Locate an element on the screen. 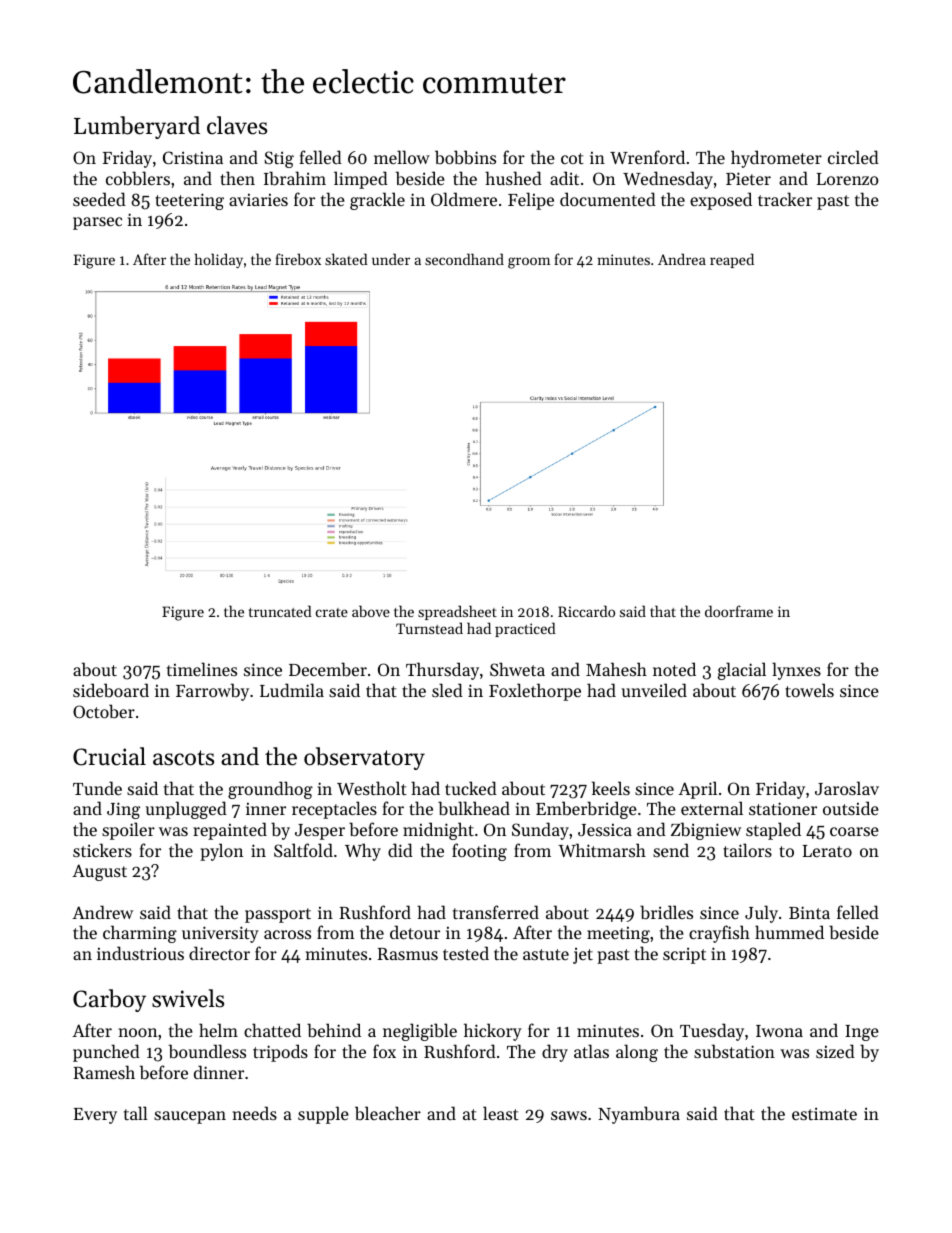 This screenshot has height=1233, width=952. Andrea is located at coordinates (682, 259).
